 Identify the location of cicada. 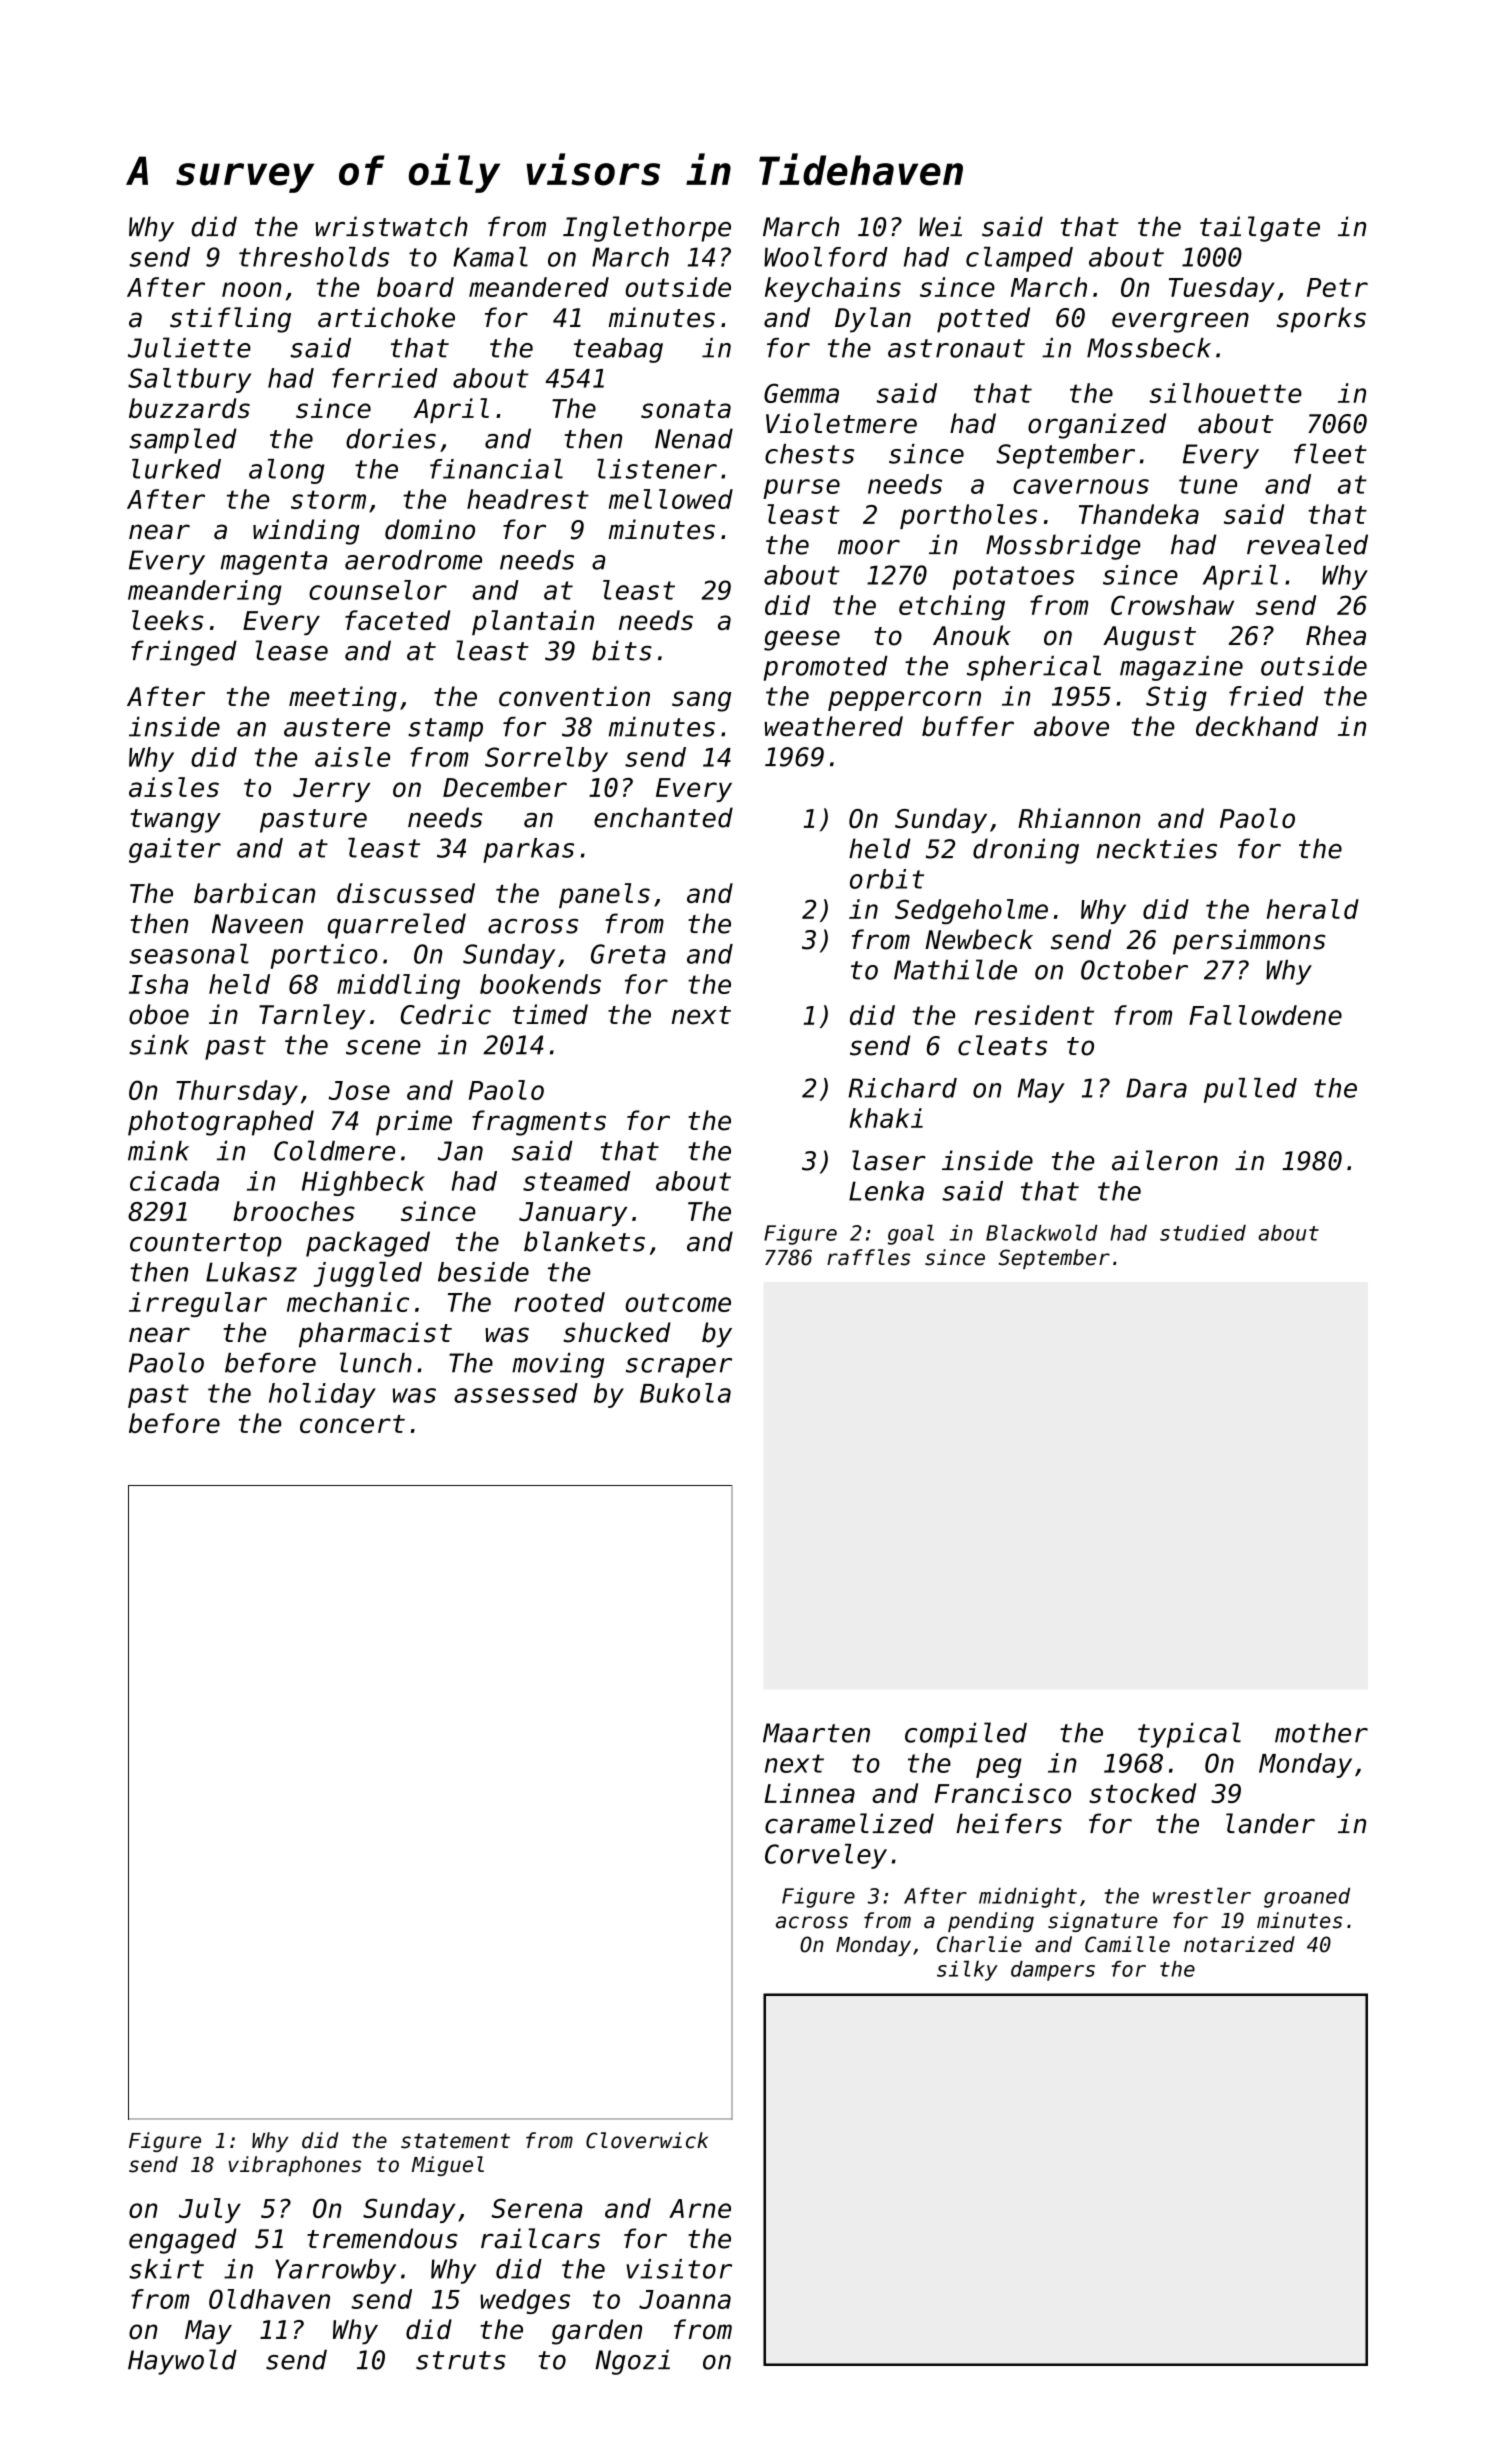
(174, 1181).
